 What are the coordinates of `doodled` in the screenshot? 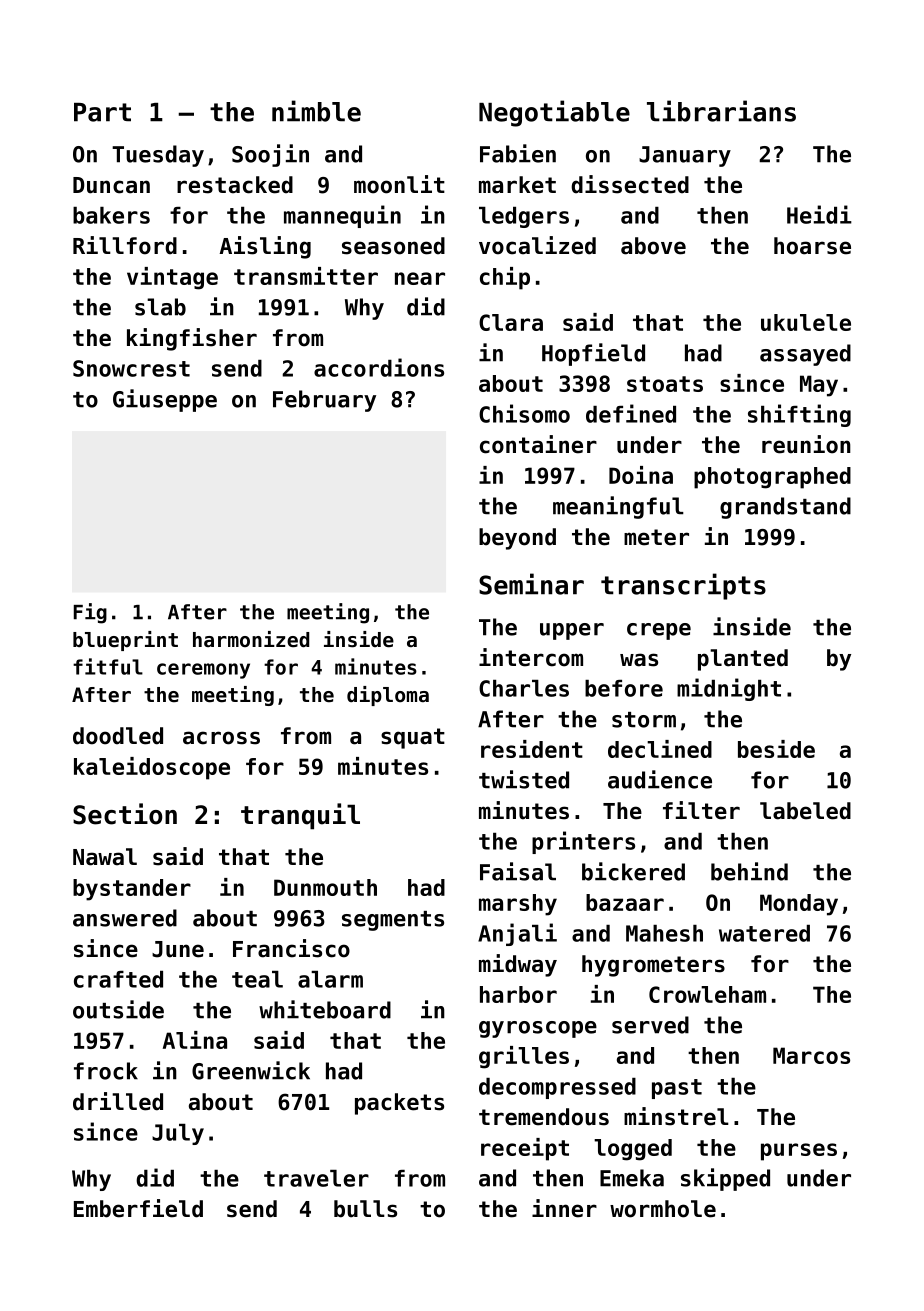 It's located at (118, 736).
